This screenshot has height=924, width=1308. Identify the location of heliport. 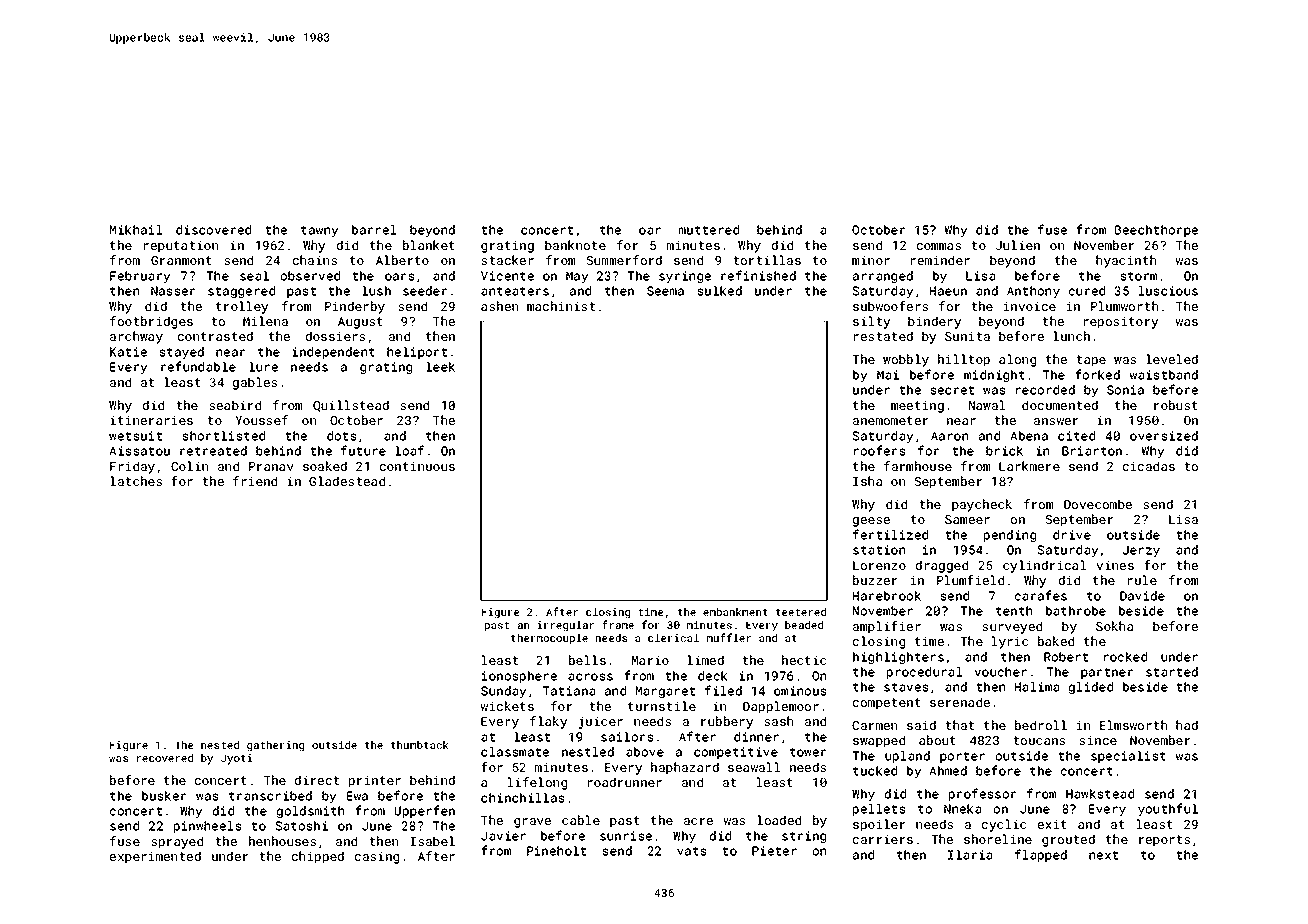
(417, 353).
